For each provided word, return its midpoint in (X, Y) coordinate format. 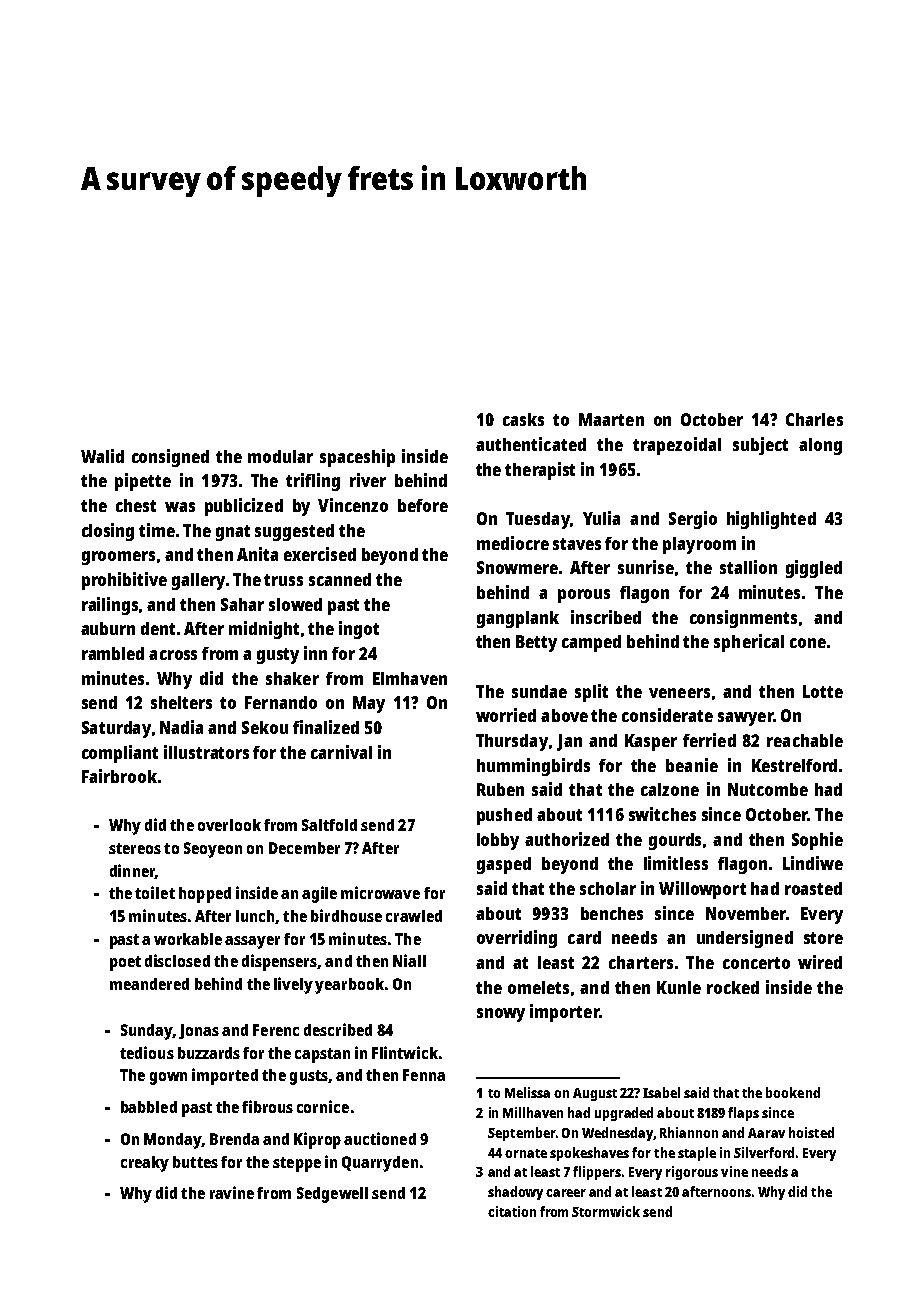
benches (612, 913)
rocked (733, 987)
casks (523, 419)
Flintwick (405, 1052)
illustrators (206, 752)
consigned (170, 458)
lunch (255, 916)
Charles (814, 419)
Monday (173, 1141)
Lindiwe (813, 863)
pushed (504, 816)
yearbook (349, 986)
